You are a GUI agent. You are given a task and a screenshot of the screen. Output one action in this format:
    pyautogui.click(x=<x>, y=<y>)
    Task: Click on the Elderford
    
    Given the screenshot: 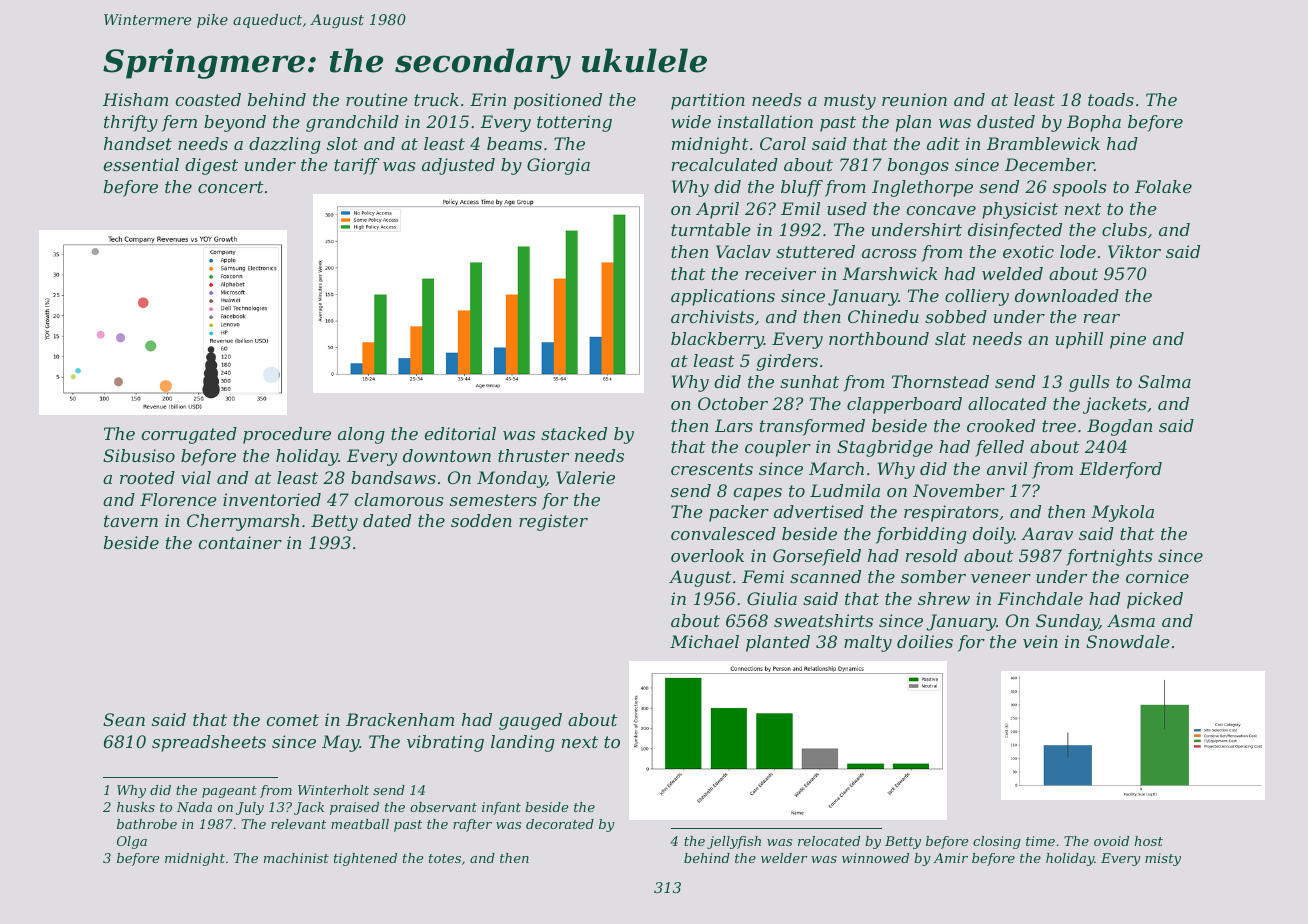 What is the action you would take?
    pyautogui.click(x=1120, y=470)
